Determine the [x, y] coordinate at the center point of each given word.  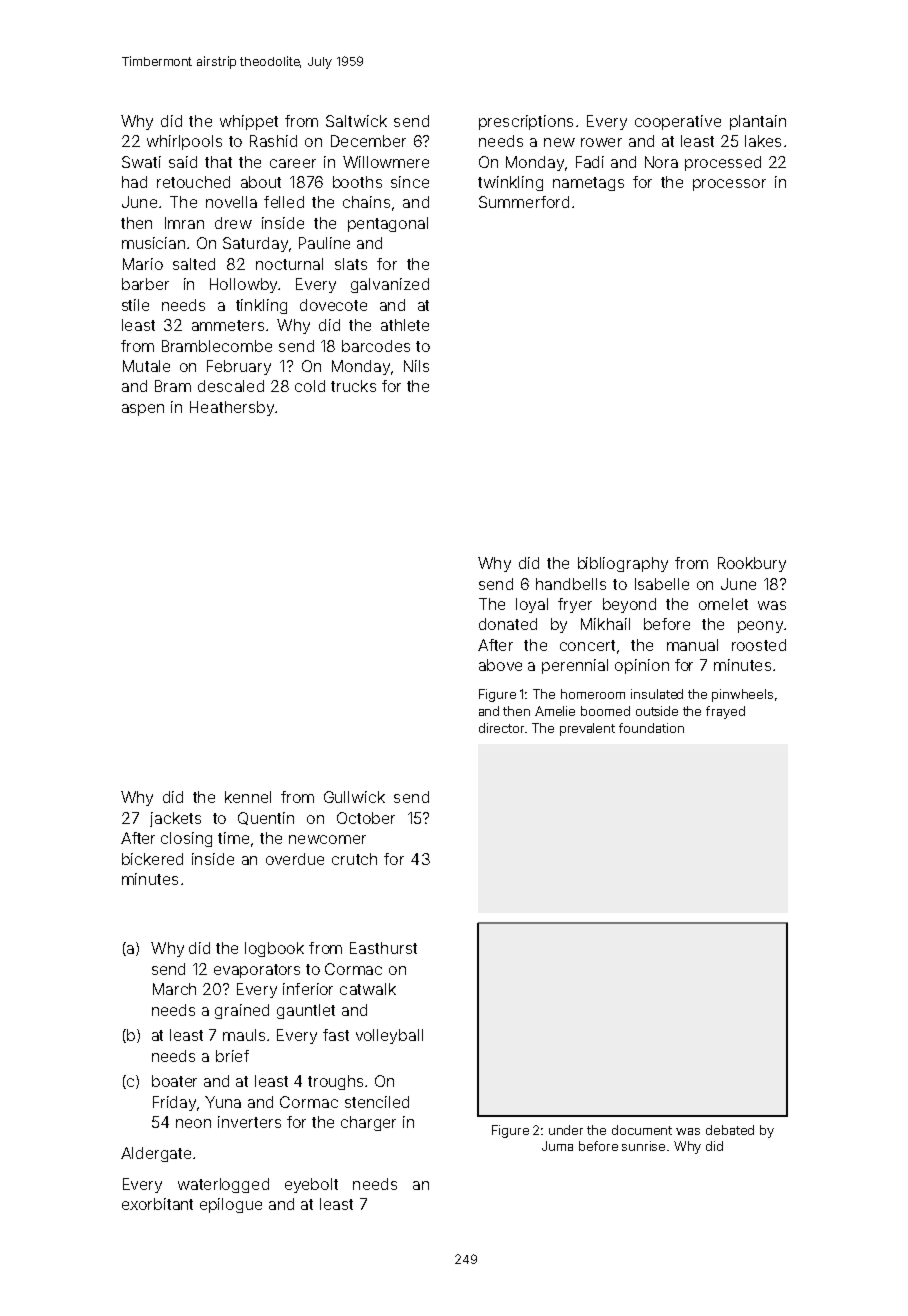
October [366, 818]
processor [729, 185]
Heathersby [232, 408]
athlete [405, 325]
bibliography [623, 564]
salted [194, 264]
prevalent [587, 729]
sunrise [643, 1146]
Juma [557, 1146]
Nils [416, 366]
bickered [152, 859]
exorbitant [157, 1204]
